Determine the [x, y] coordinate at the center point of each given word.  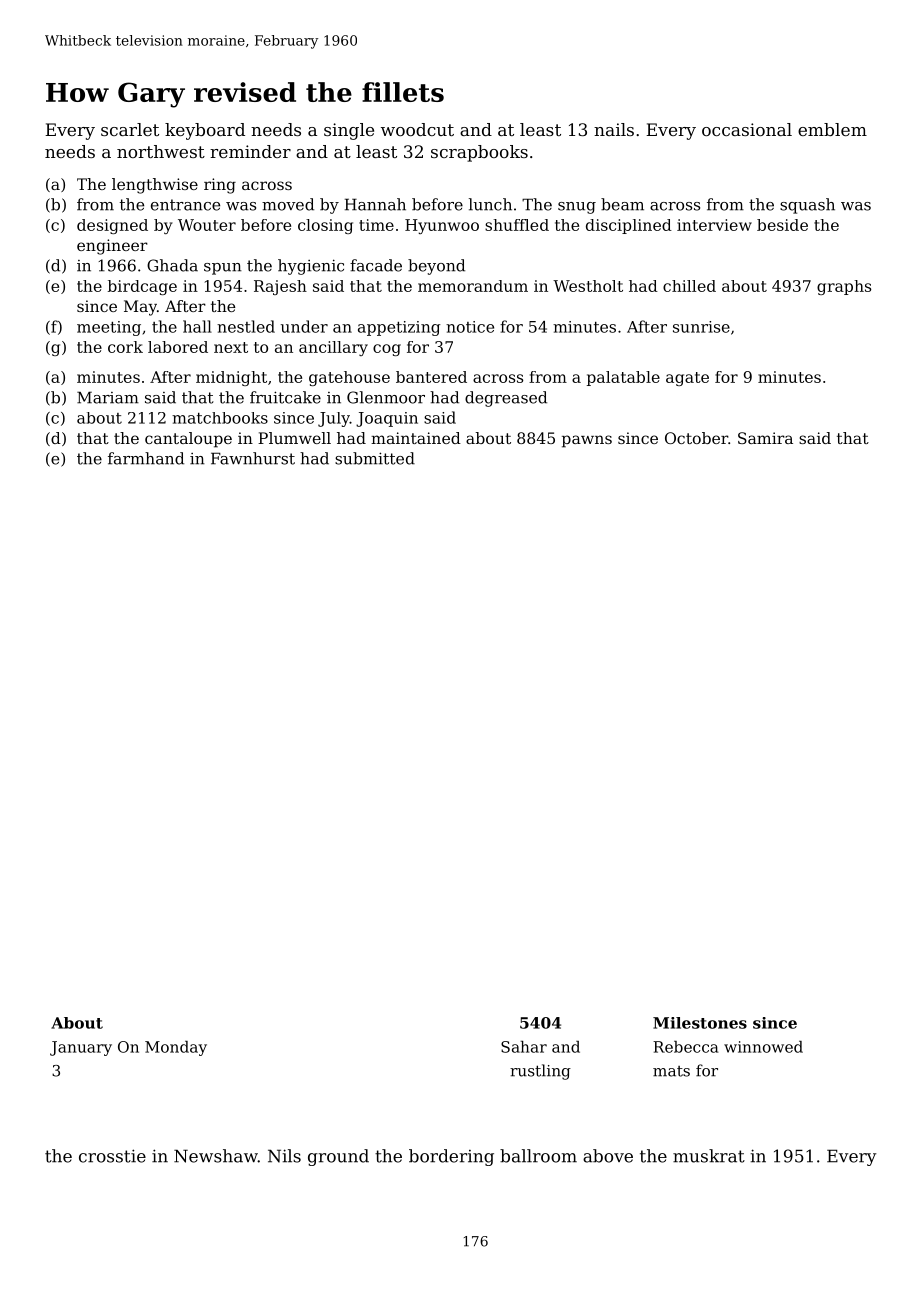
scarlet [130, 129]
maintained [416, 438]
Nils [284, 1156]
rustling [540, 1072]
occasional [747, 129]
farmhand [146, 458]
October [696, 438]
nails [614, 129]
